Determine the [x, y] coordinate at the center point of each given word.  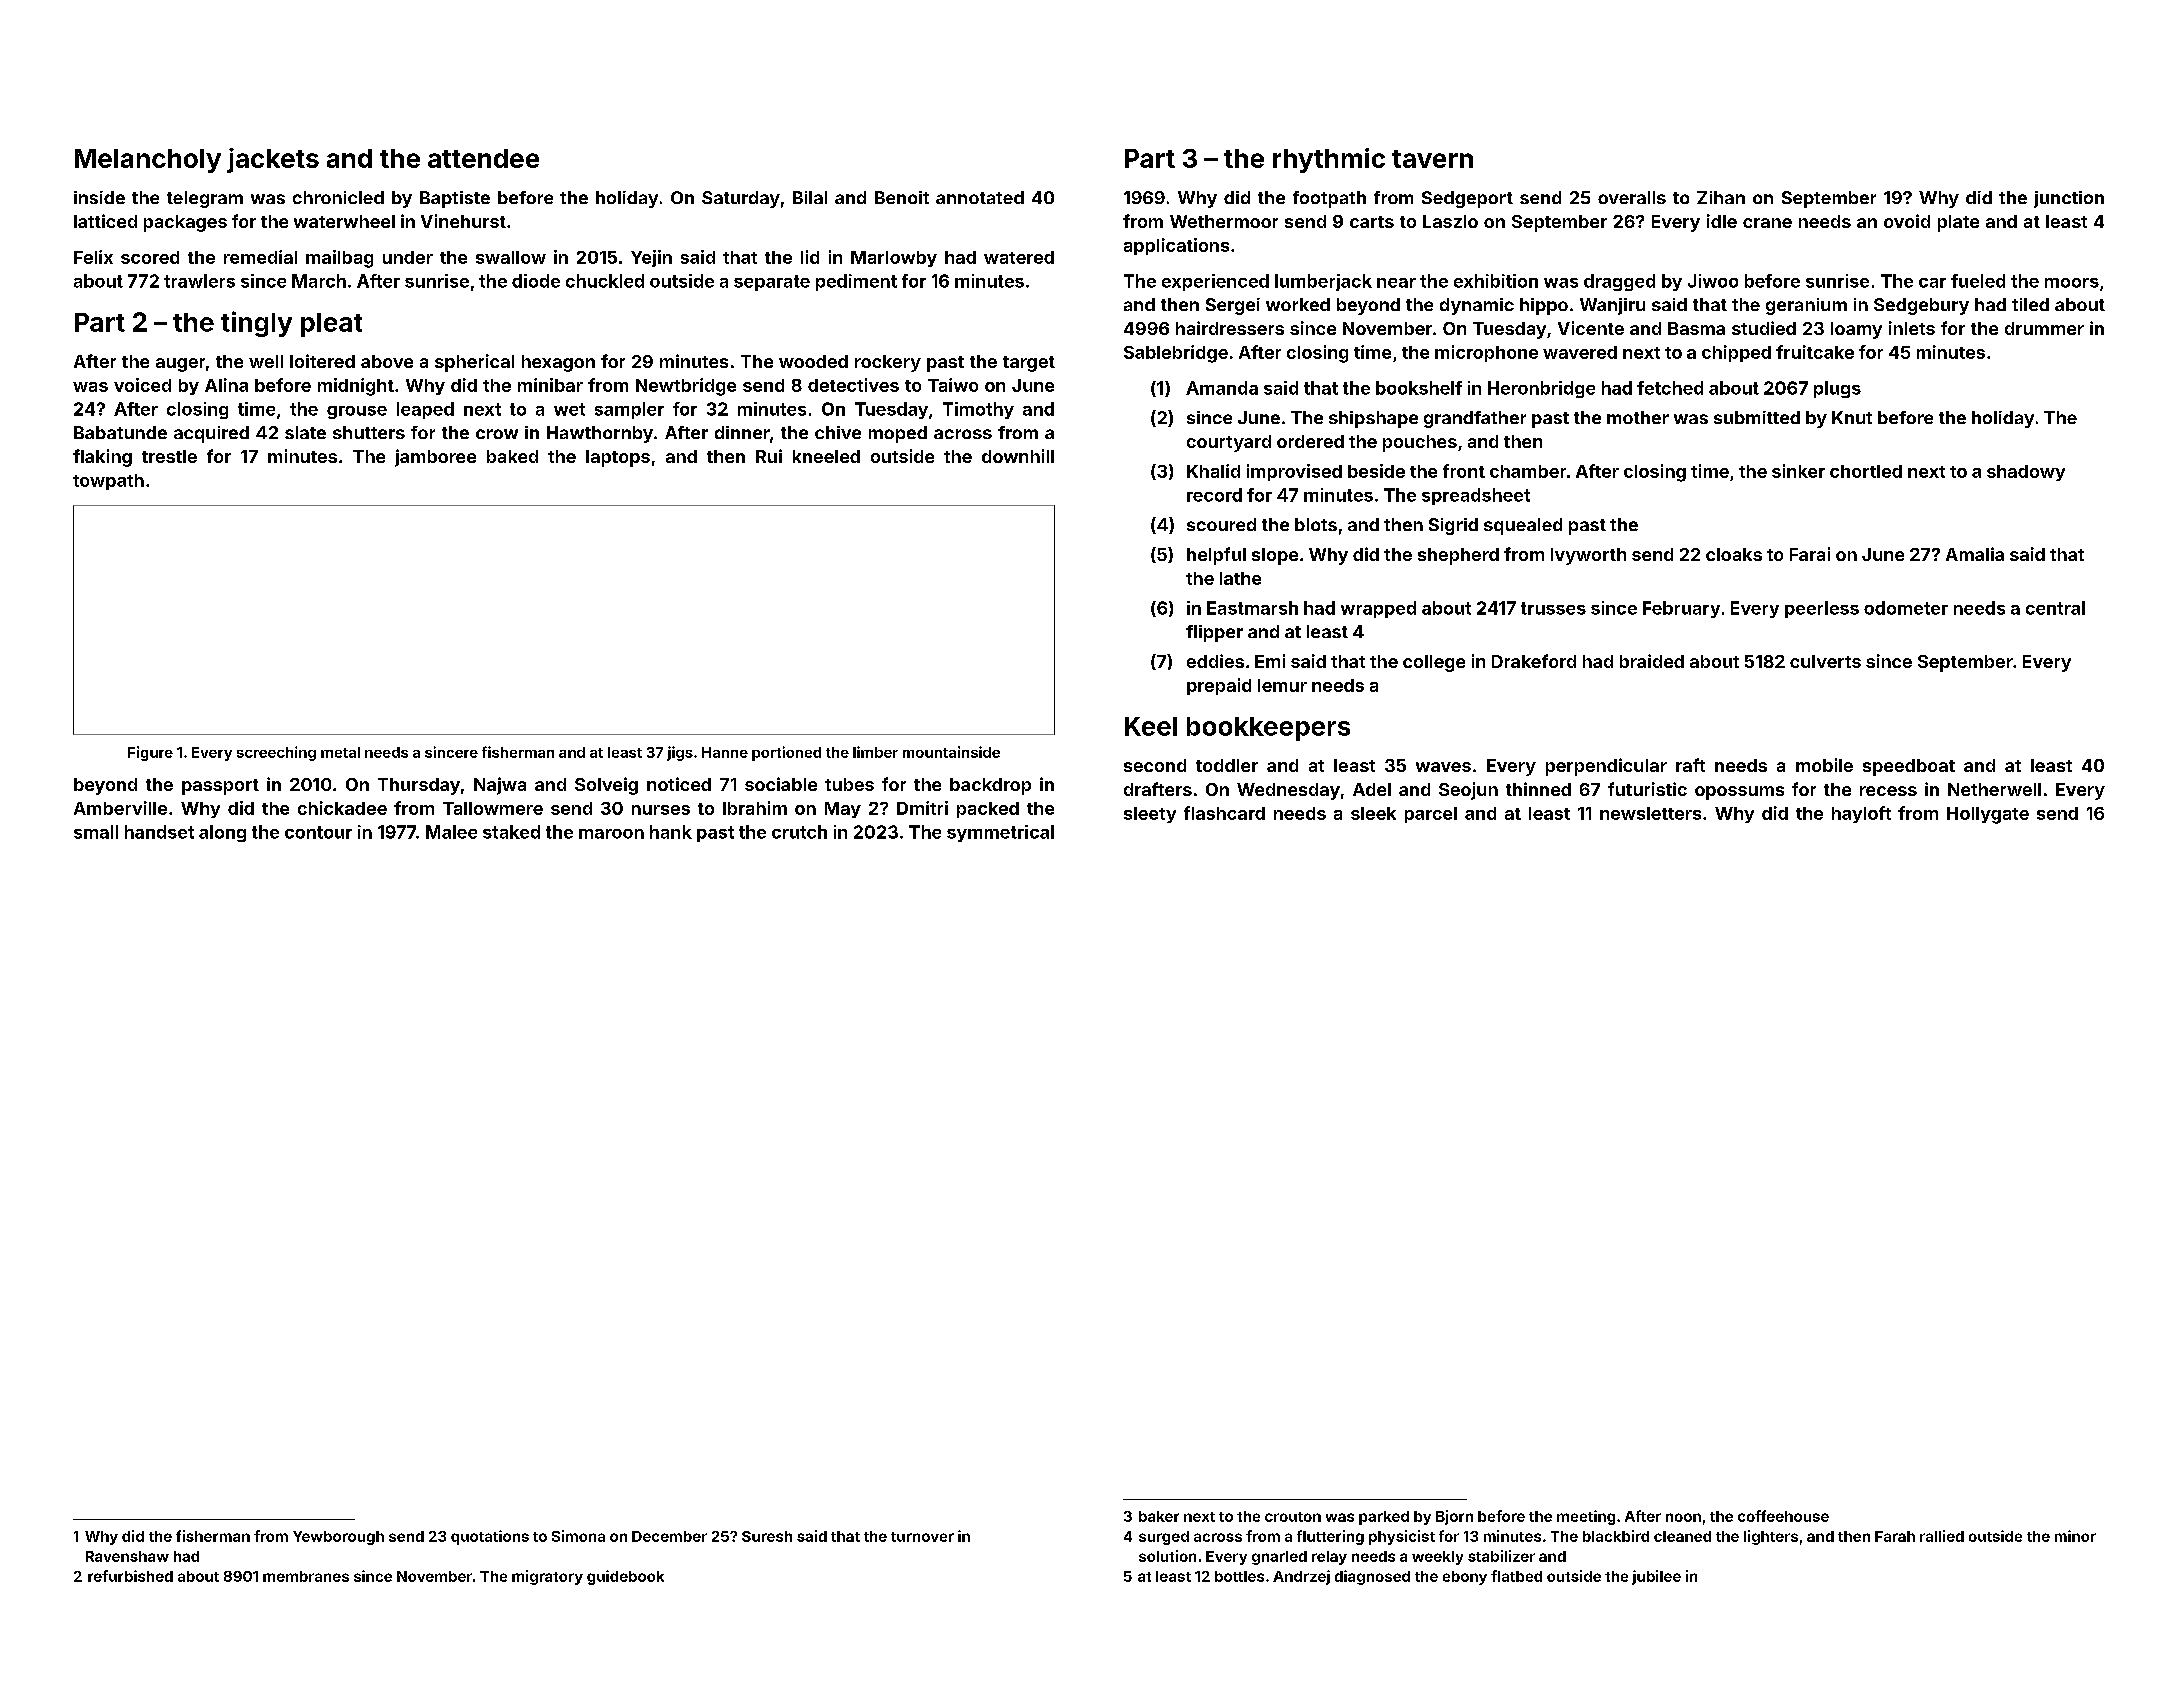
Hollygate [1988, 815]
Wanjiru [1612, 306]
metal [340, 752]
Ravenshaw [127, 1556]
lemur [1282, 685]
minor [2075, 1536]
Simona [578, 1536]
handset [159, 832]
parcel [1431, 815]
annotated [980, 197]
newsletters [1650, 813]
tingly [256, 324]
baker [1159, 1516]
